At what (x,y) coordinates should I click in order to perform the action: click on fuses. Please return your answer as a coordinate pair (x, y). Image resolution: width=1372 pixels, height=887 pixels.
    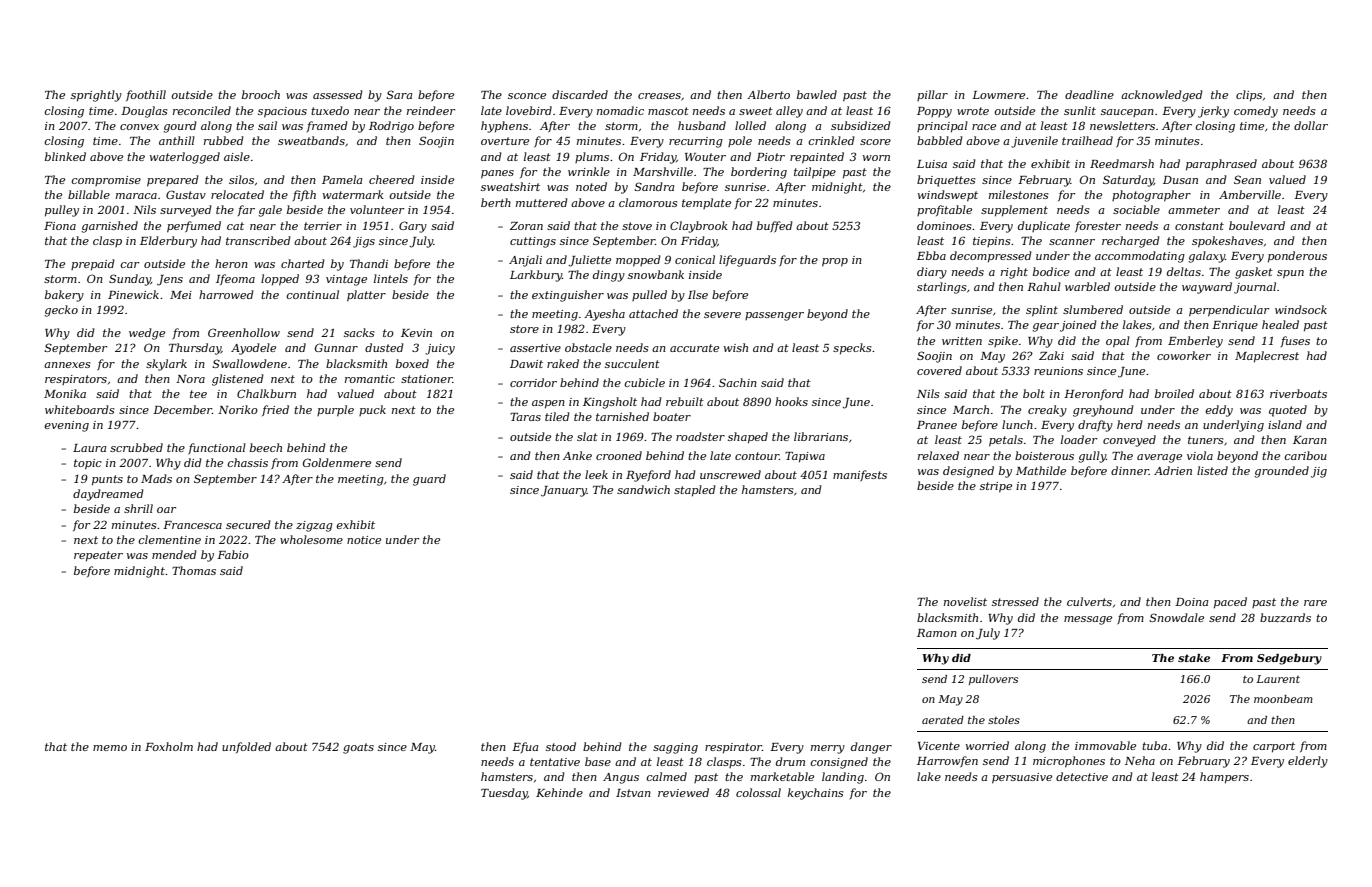
    Looking at the image, I should click on (1295, 341).
